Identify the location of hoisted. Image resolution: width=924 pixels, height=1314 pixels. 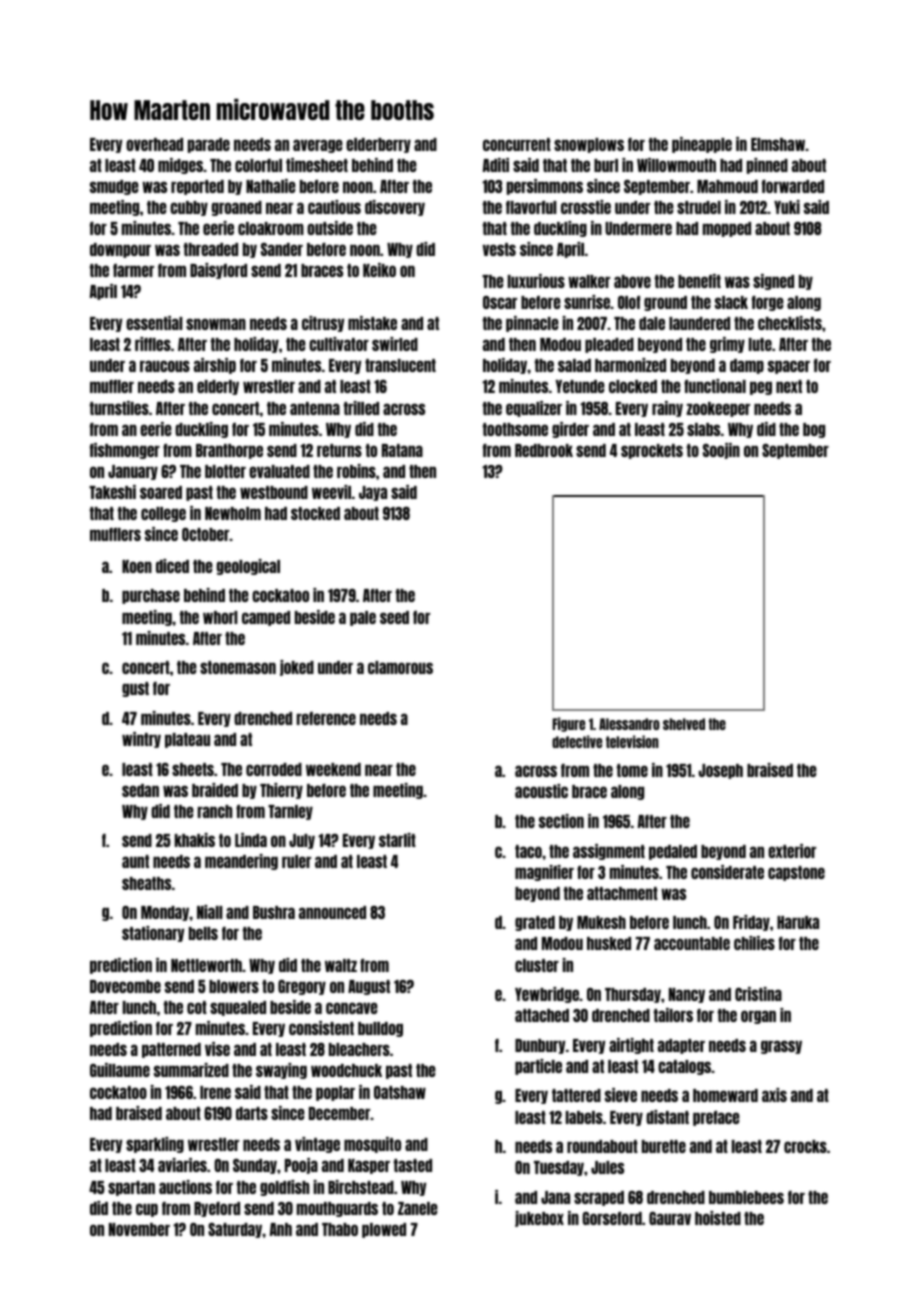
(718, 1218).
